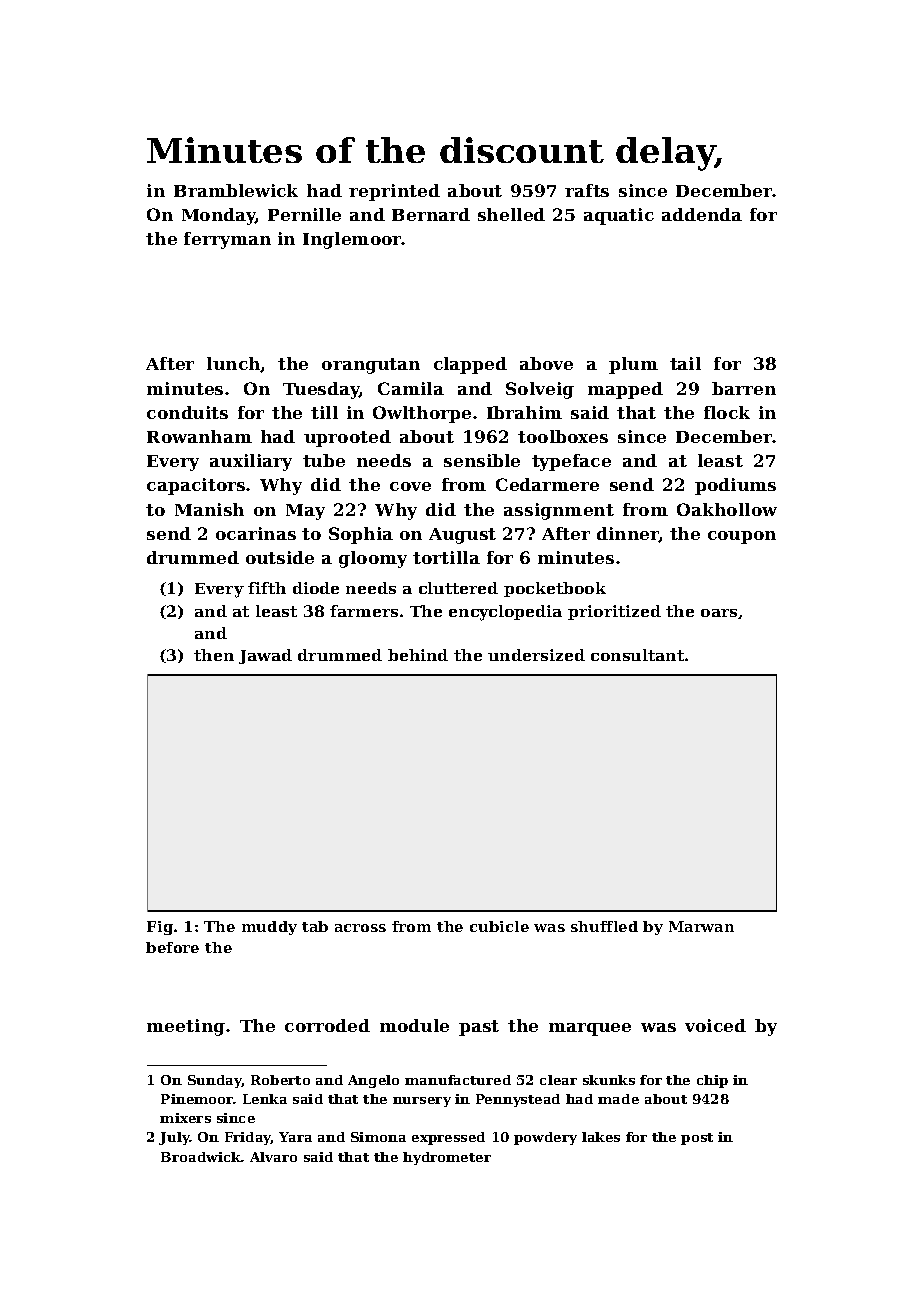 This screenshot has height=1311, width=924. What do you see at coordinates (735, 486) in the screenshot?
I see `podiums` at bounding box center [735, 486].
